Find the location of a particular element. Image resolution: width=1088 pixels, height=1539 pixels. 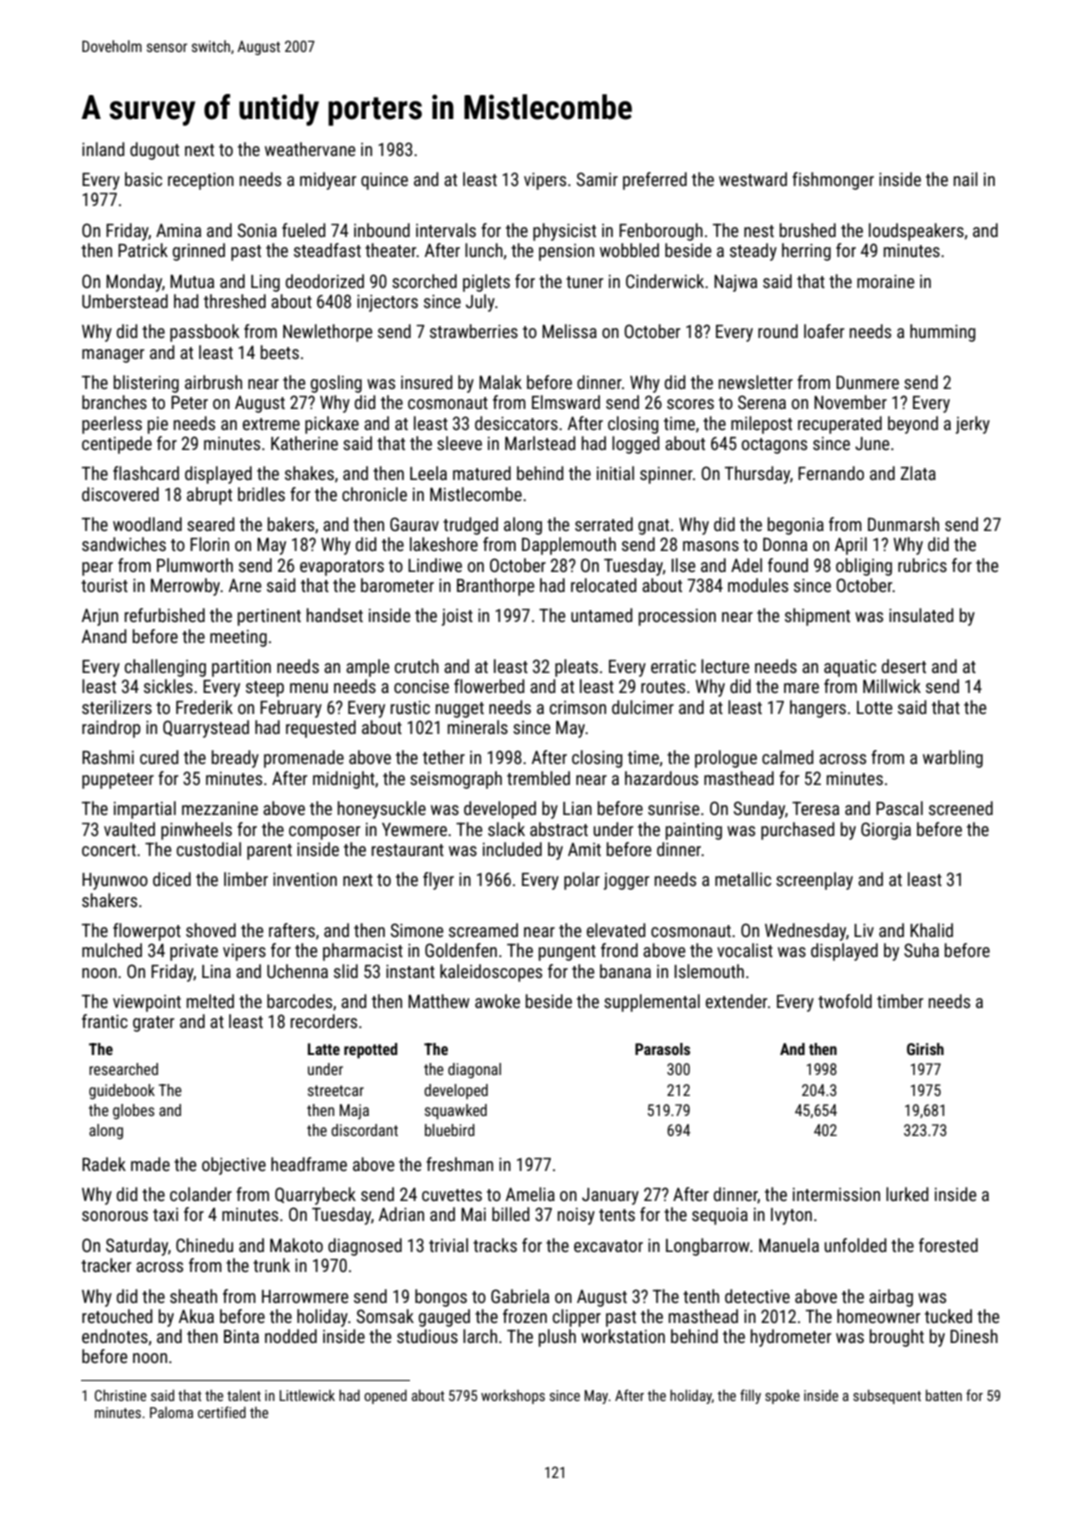

Gaurav is located at coordinates (414, 524).
